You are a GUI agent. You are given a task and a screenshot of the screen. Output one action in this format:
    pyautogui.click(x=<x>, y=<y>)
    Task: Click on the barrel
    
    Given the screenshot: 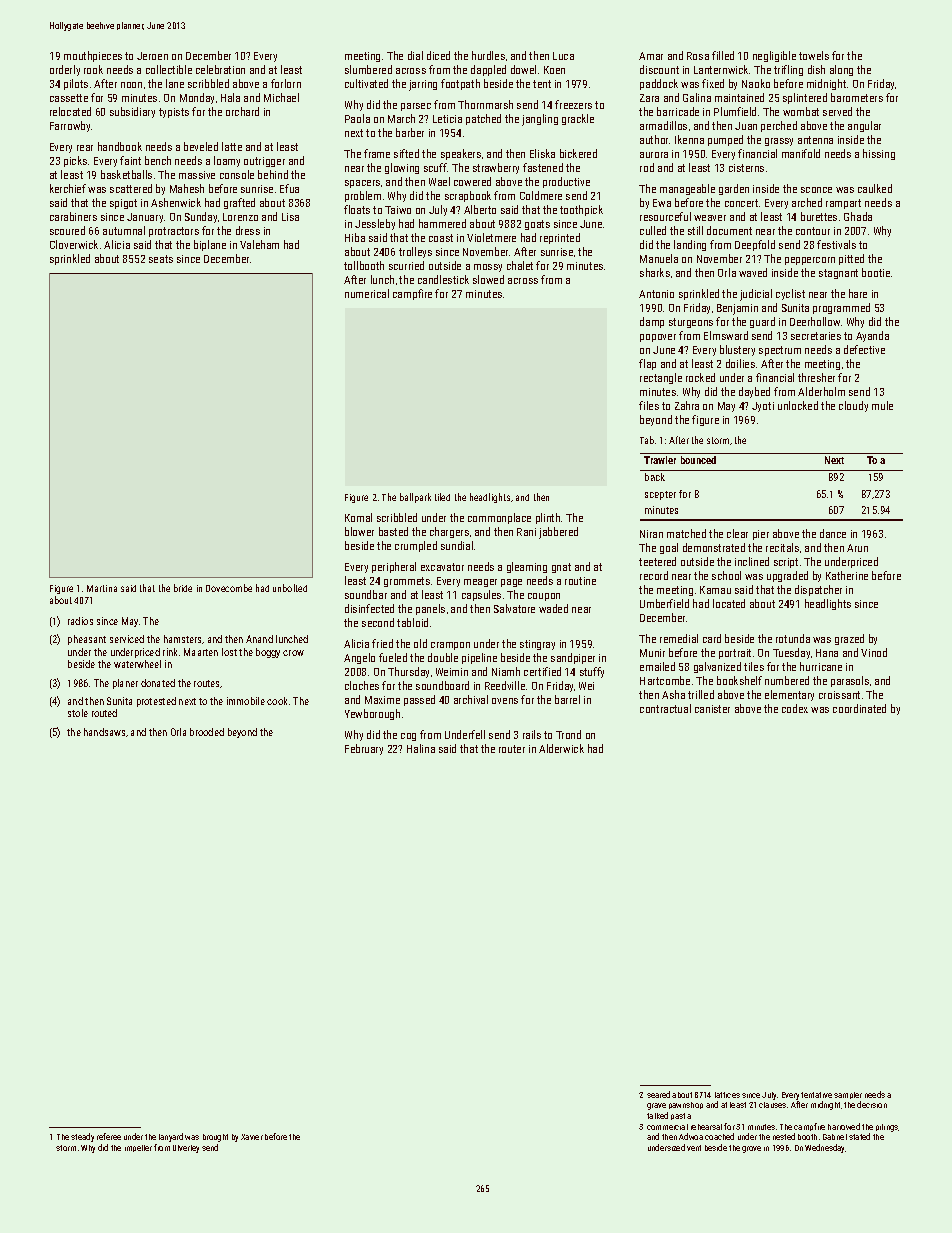 What is the action you would take?
    pyautogui.click(x=567, y=699)
